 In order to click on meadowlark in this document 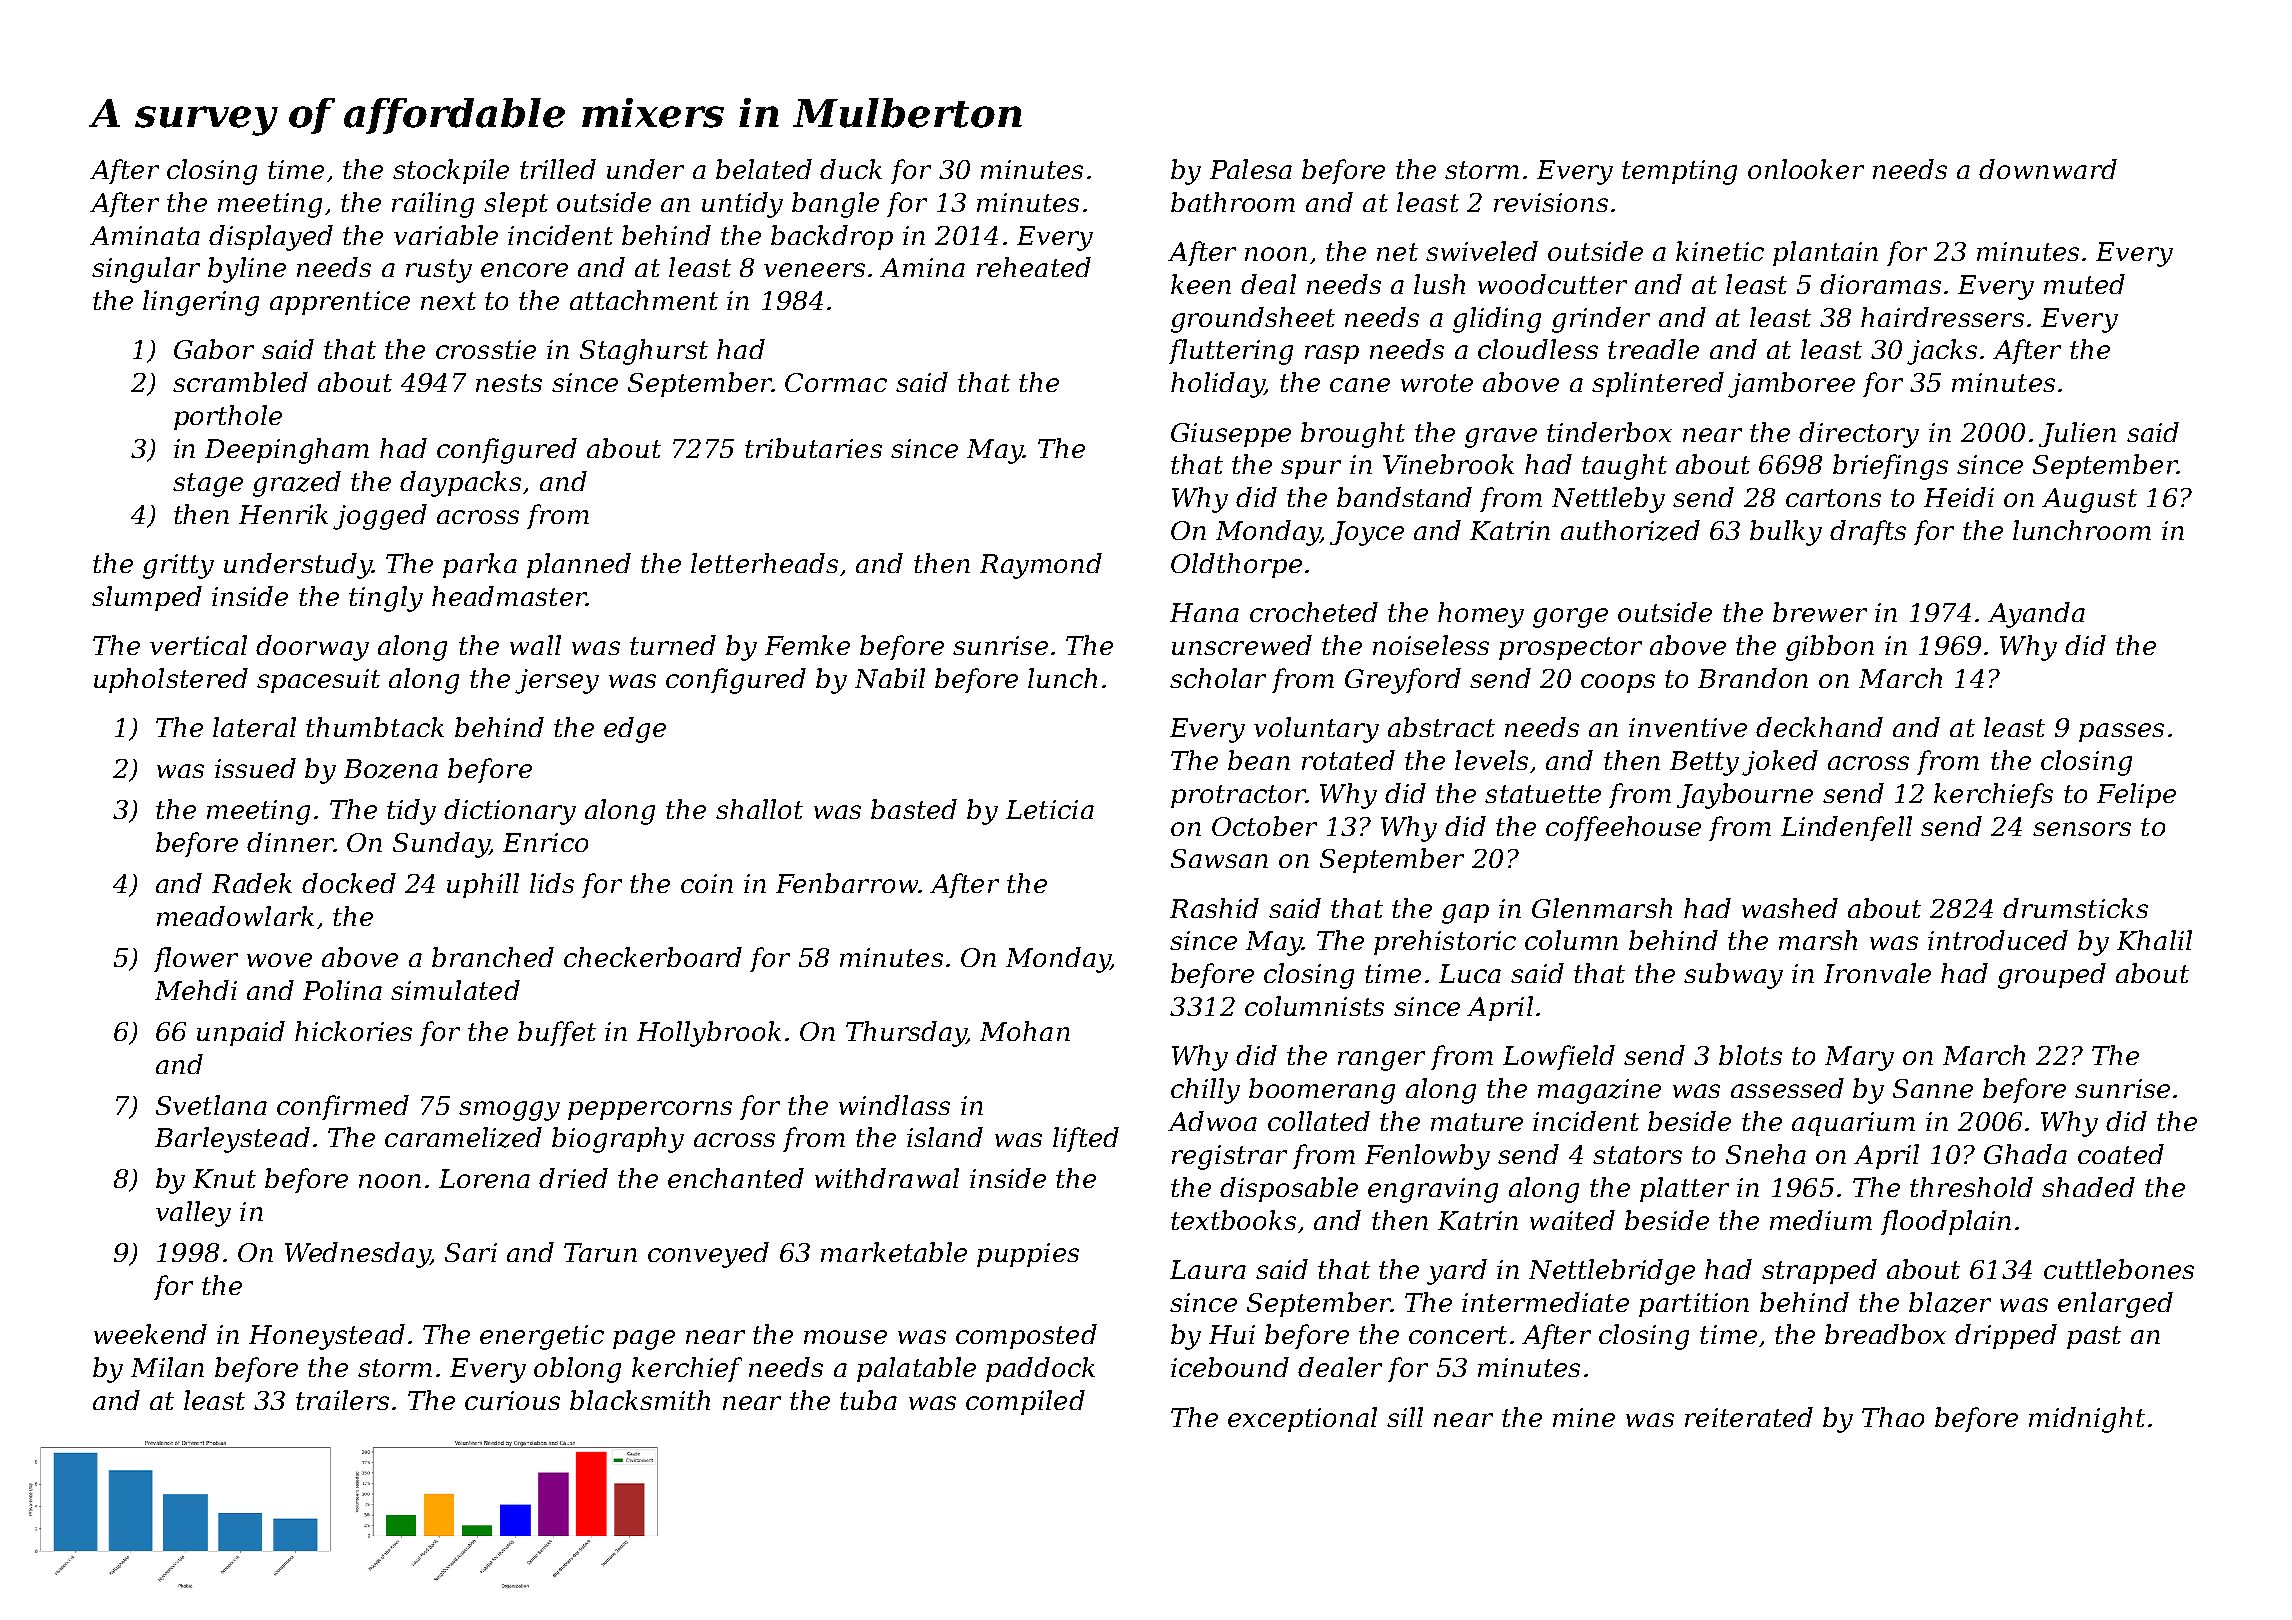, I will do `click(235, 916)`.
